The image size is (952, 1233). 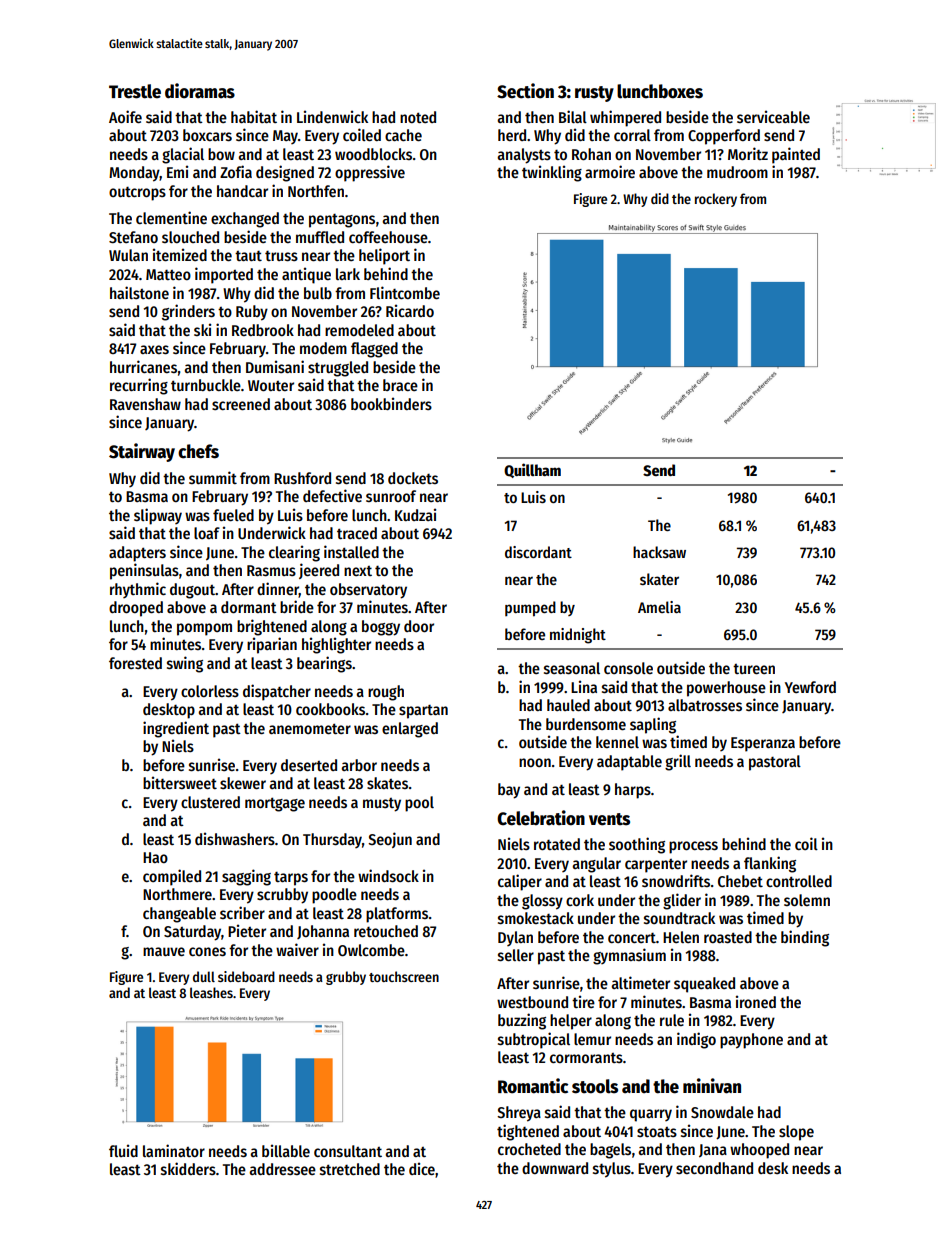 I want to click on outcrops, so click(x=137, y=194).
